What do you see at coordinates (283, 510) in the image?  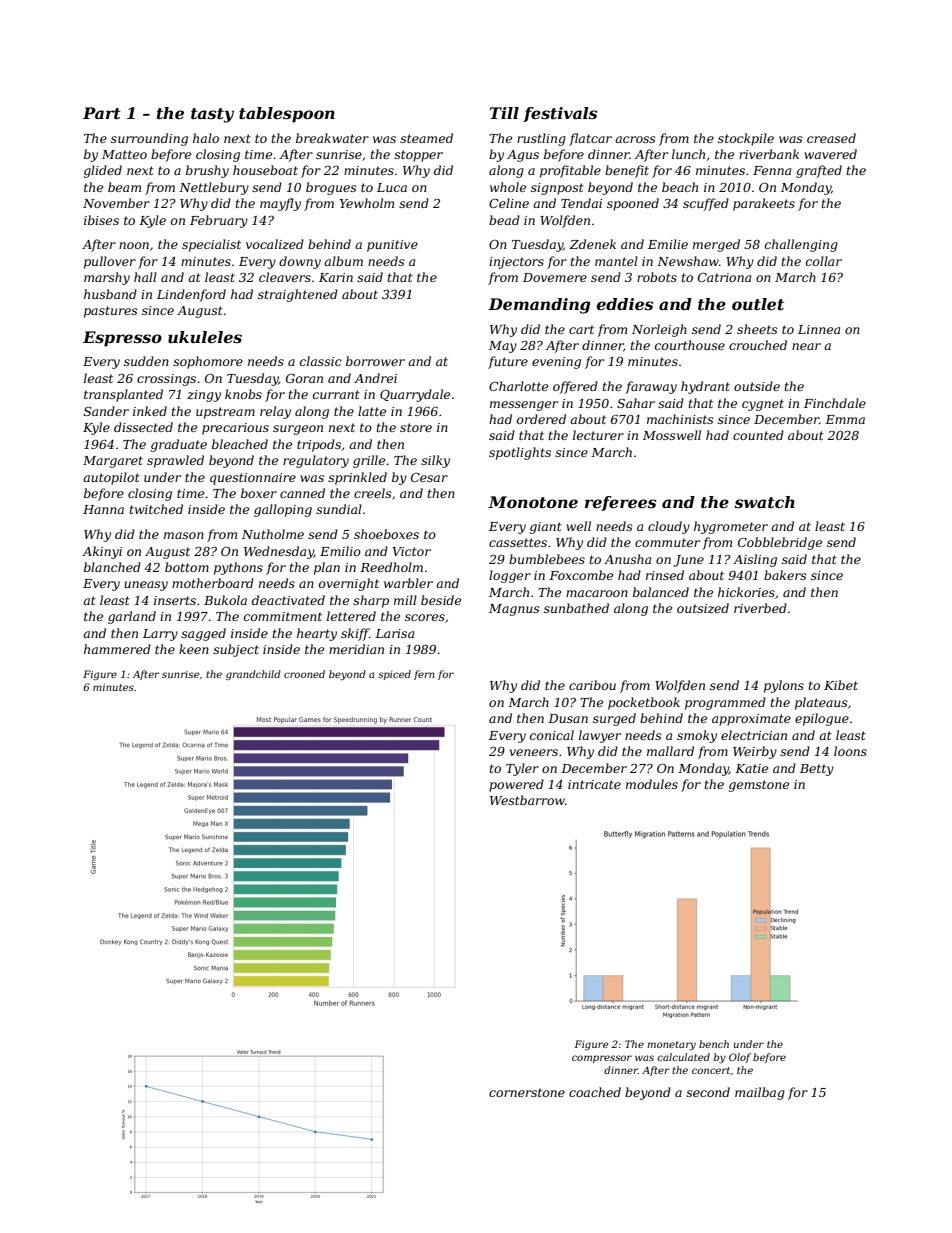 I see `galloping` at bounding box center [283, 510].
